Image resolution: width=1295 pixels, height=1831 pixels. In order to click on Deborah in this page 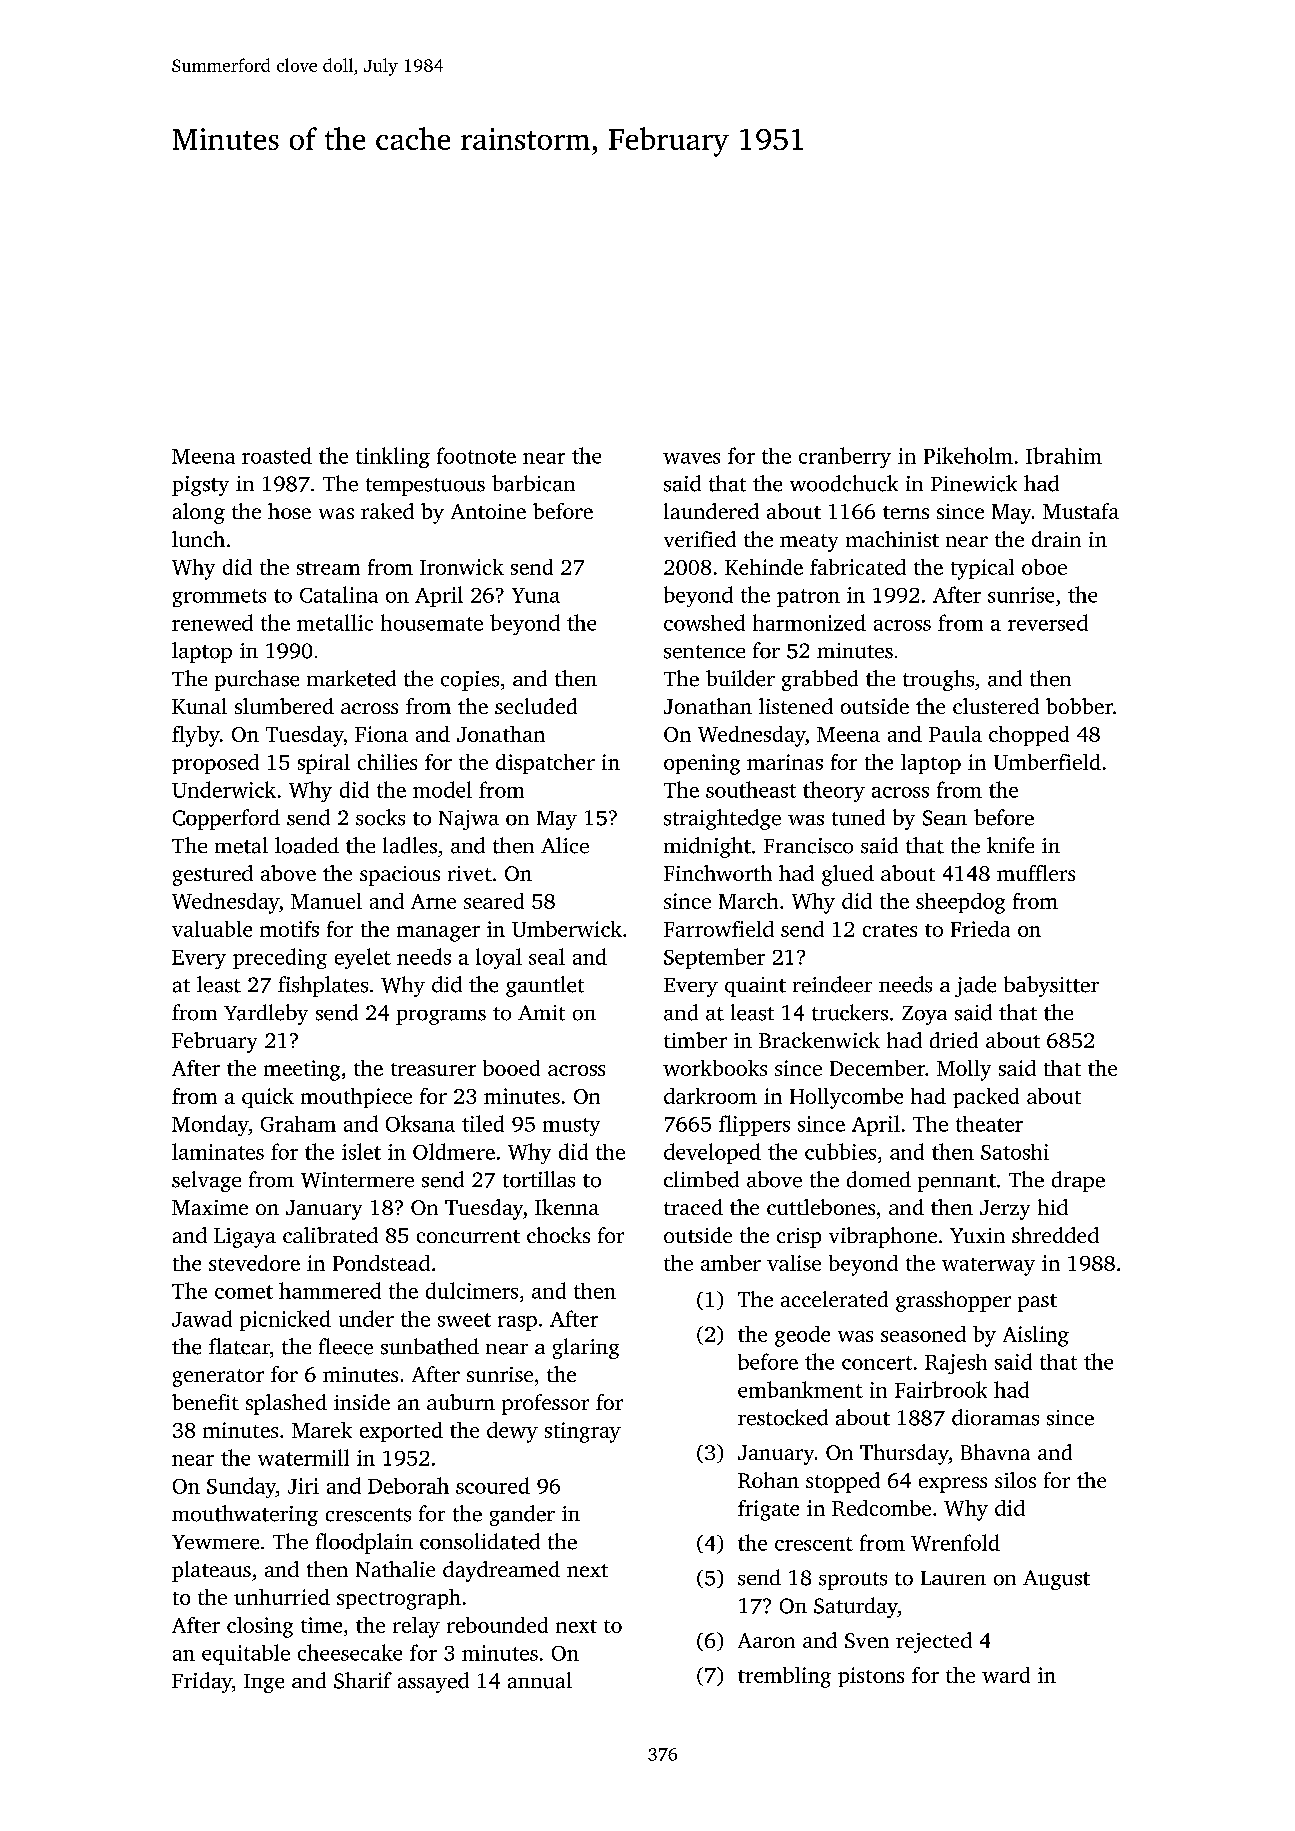, I will do `click(408, 1485)`.
